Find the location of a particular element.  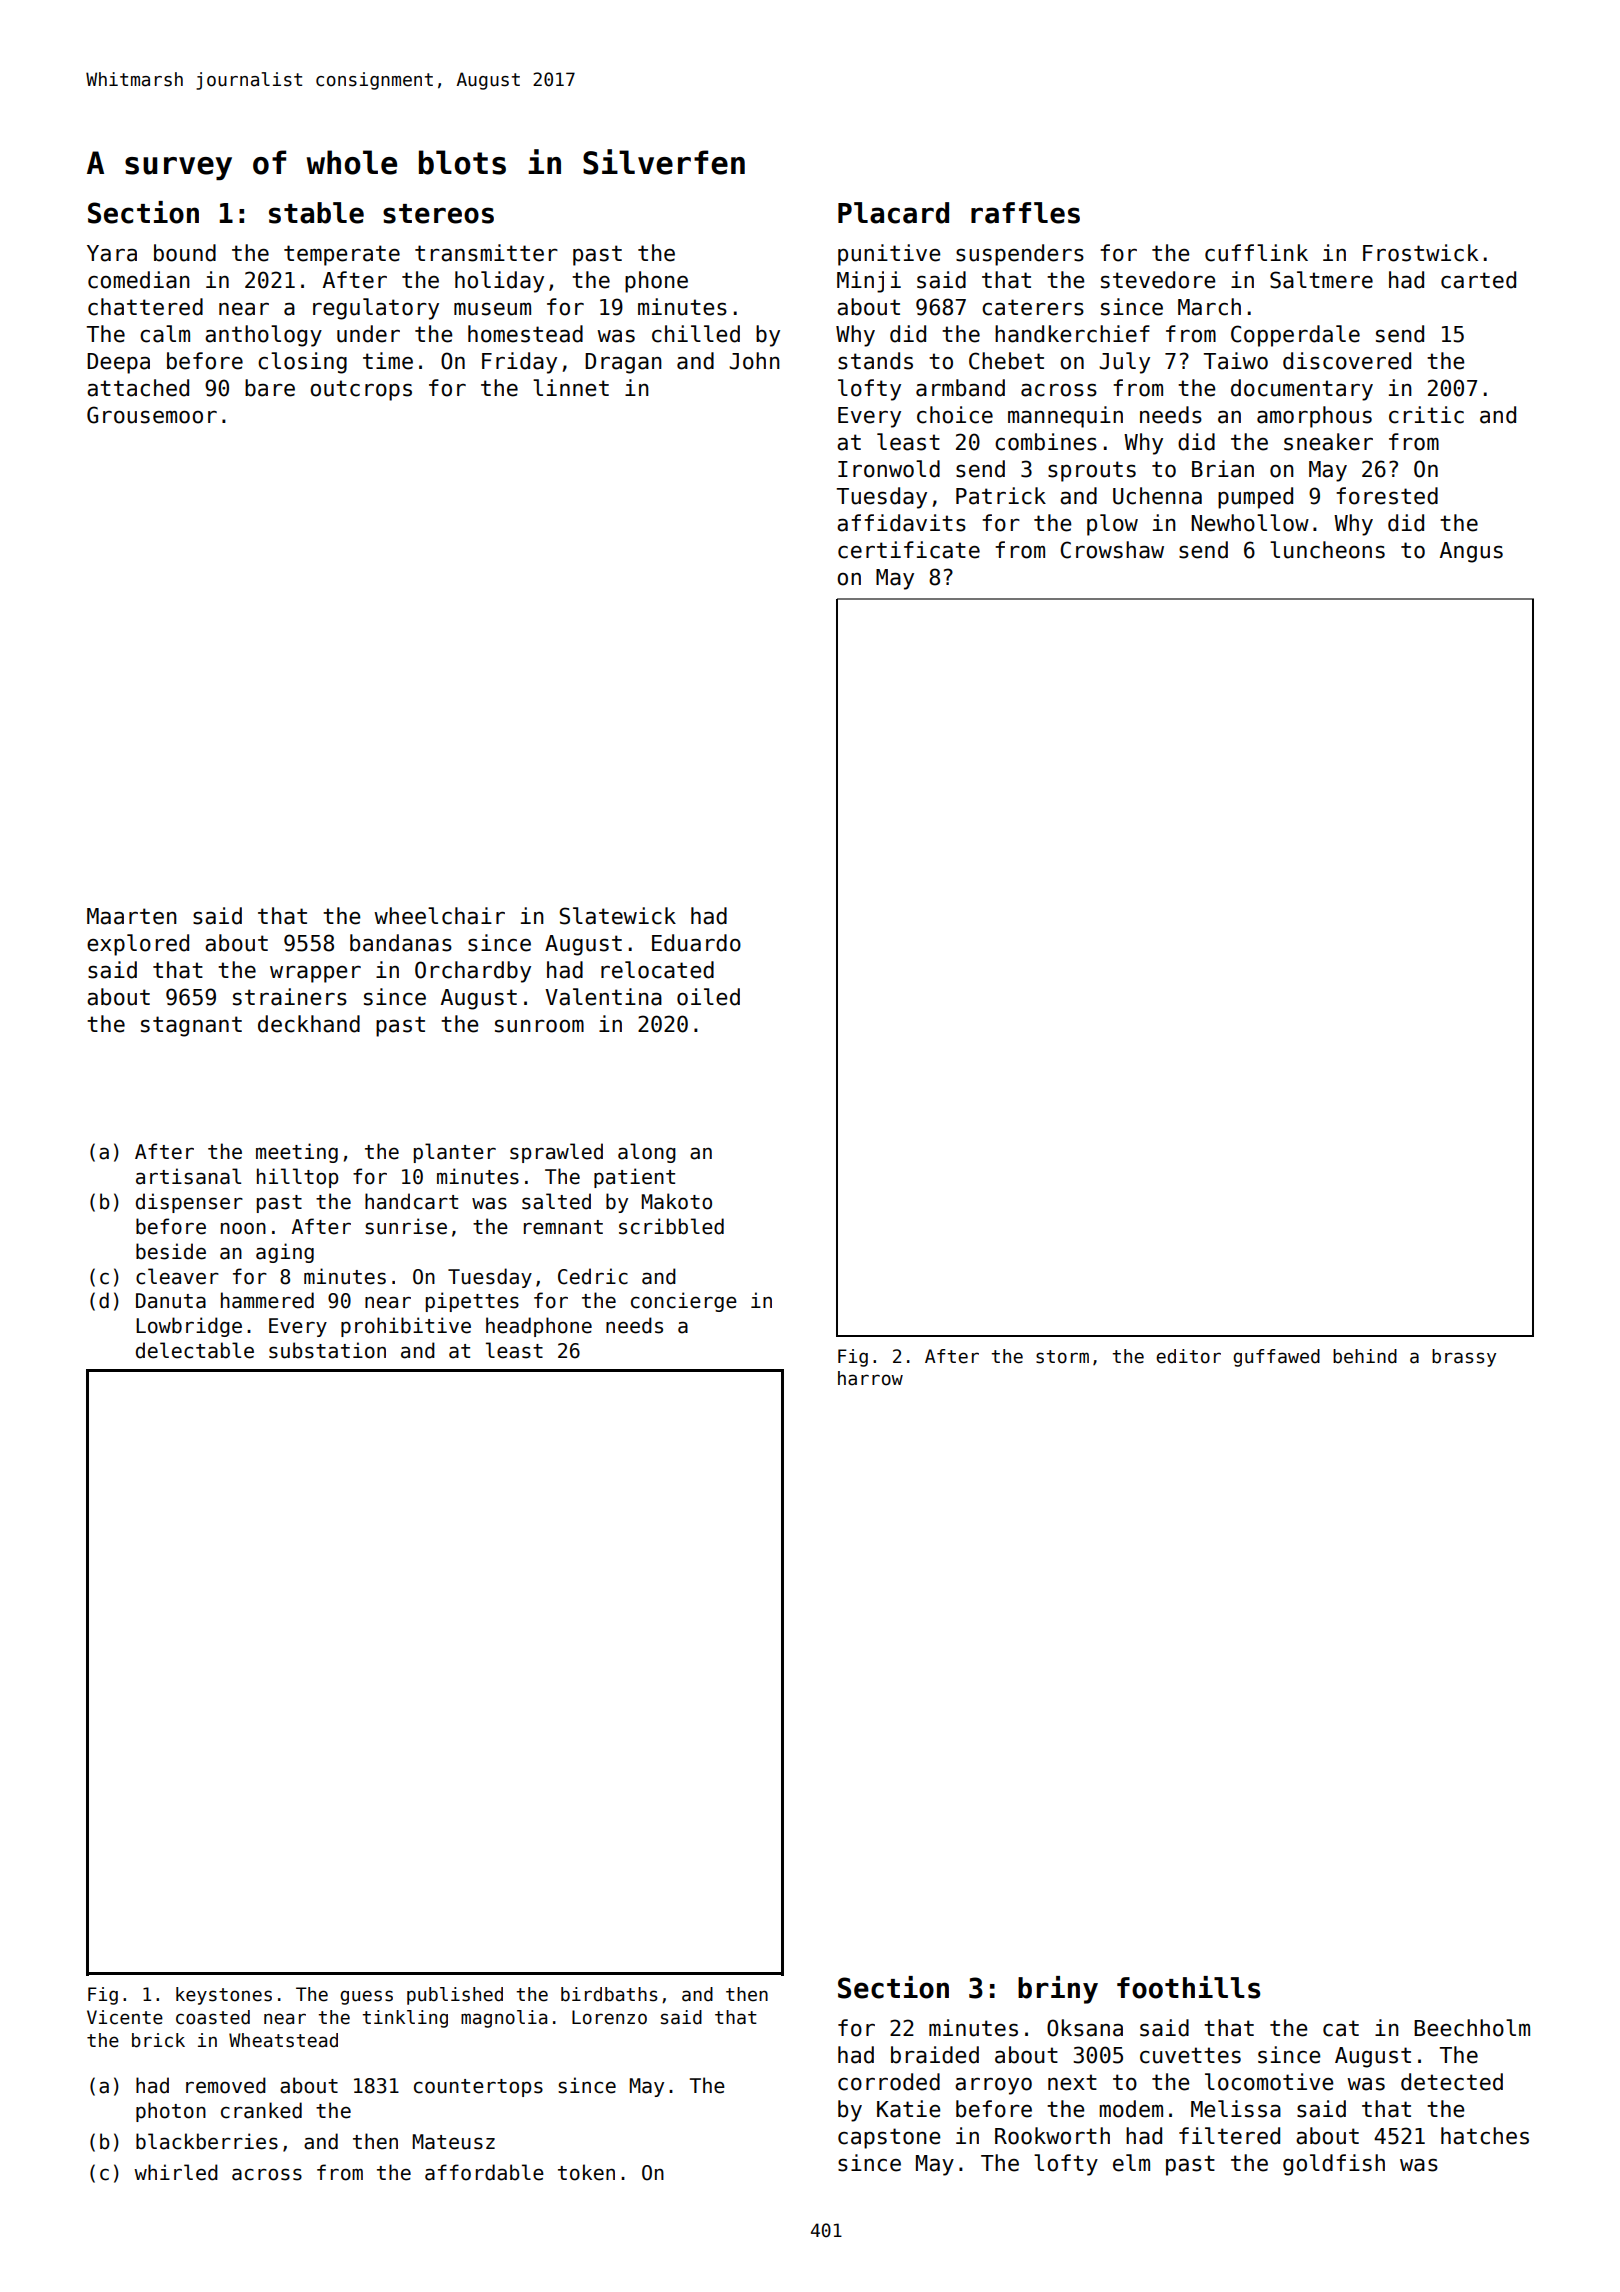

guffawed is located at coordinates (1276, 1358).
